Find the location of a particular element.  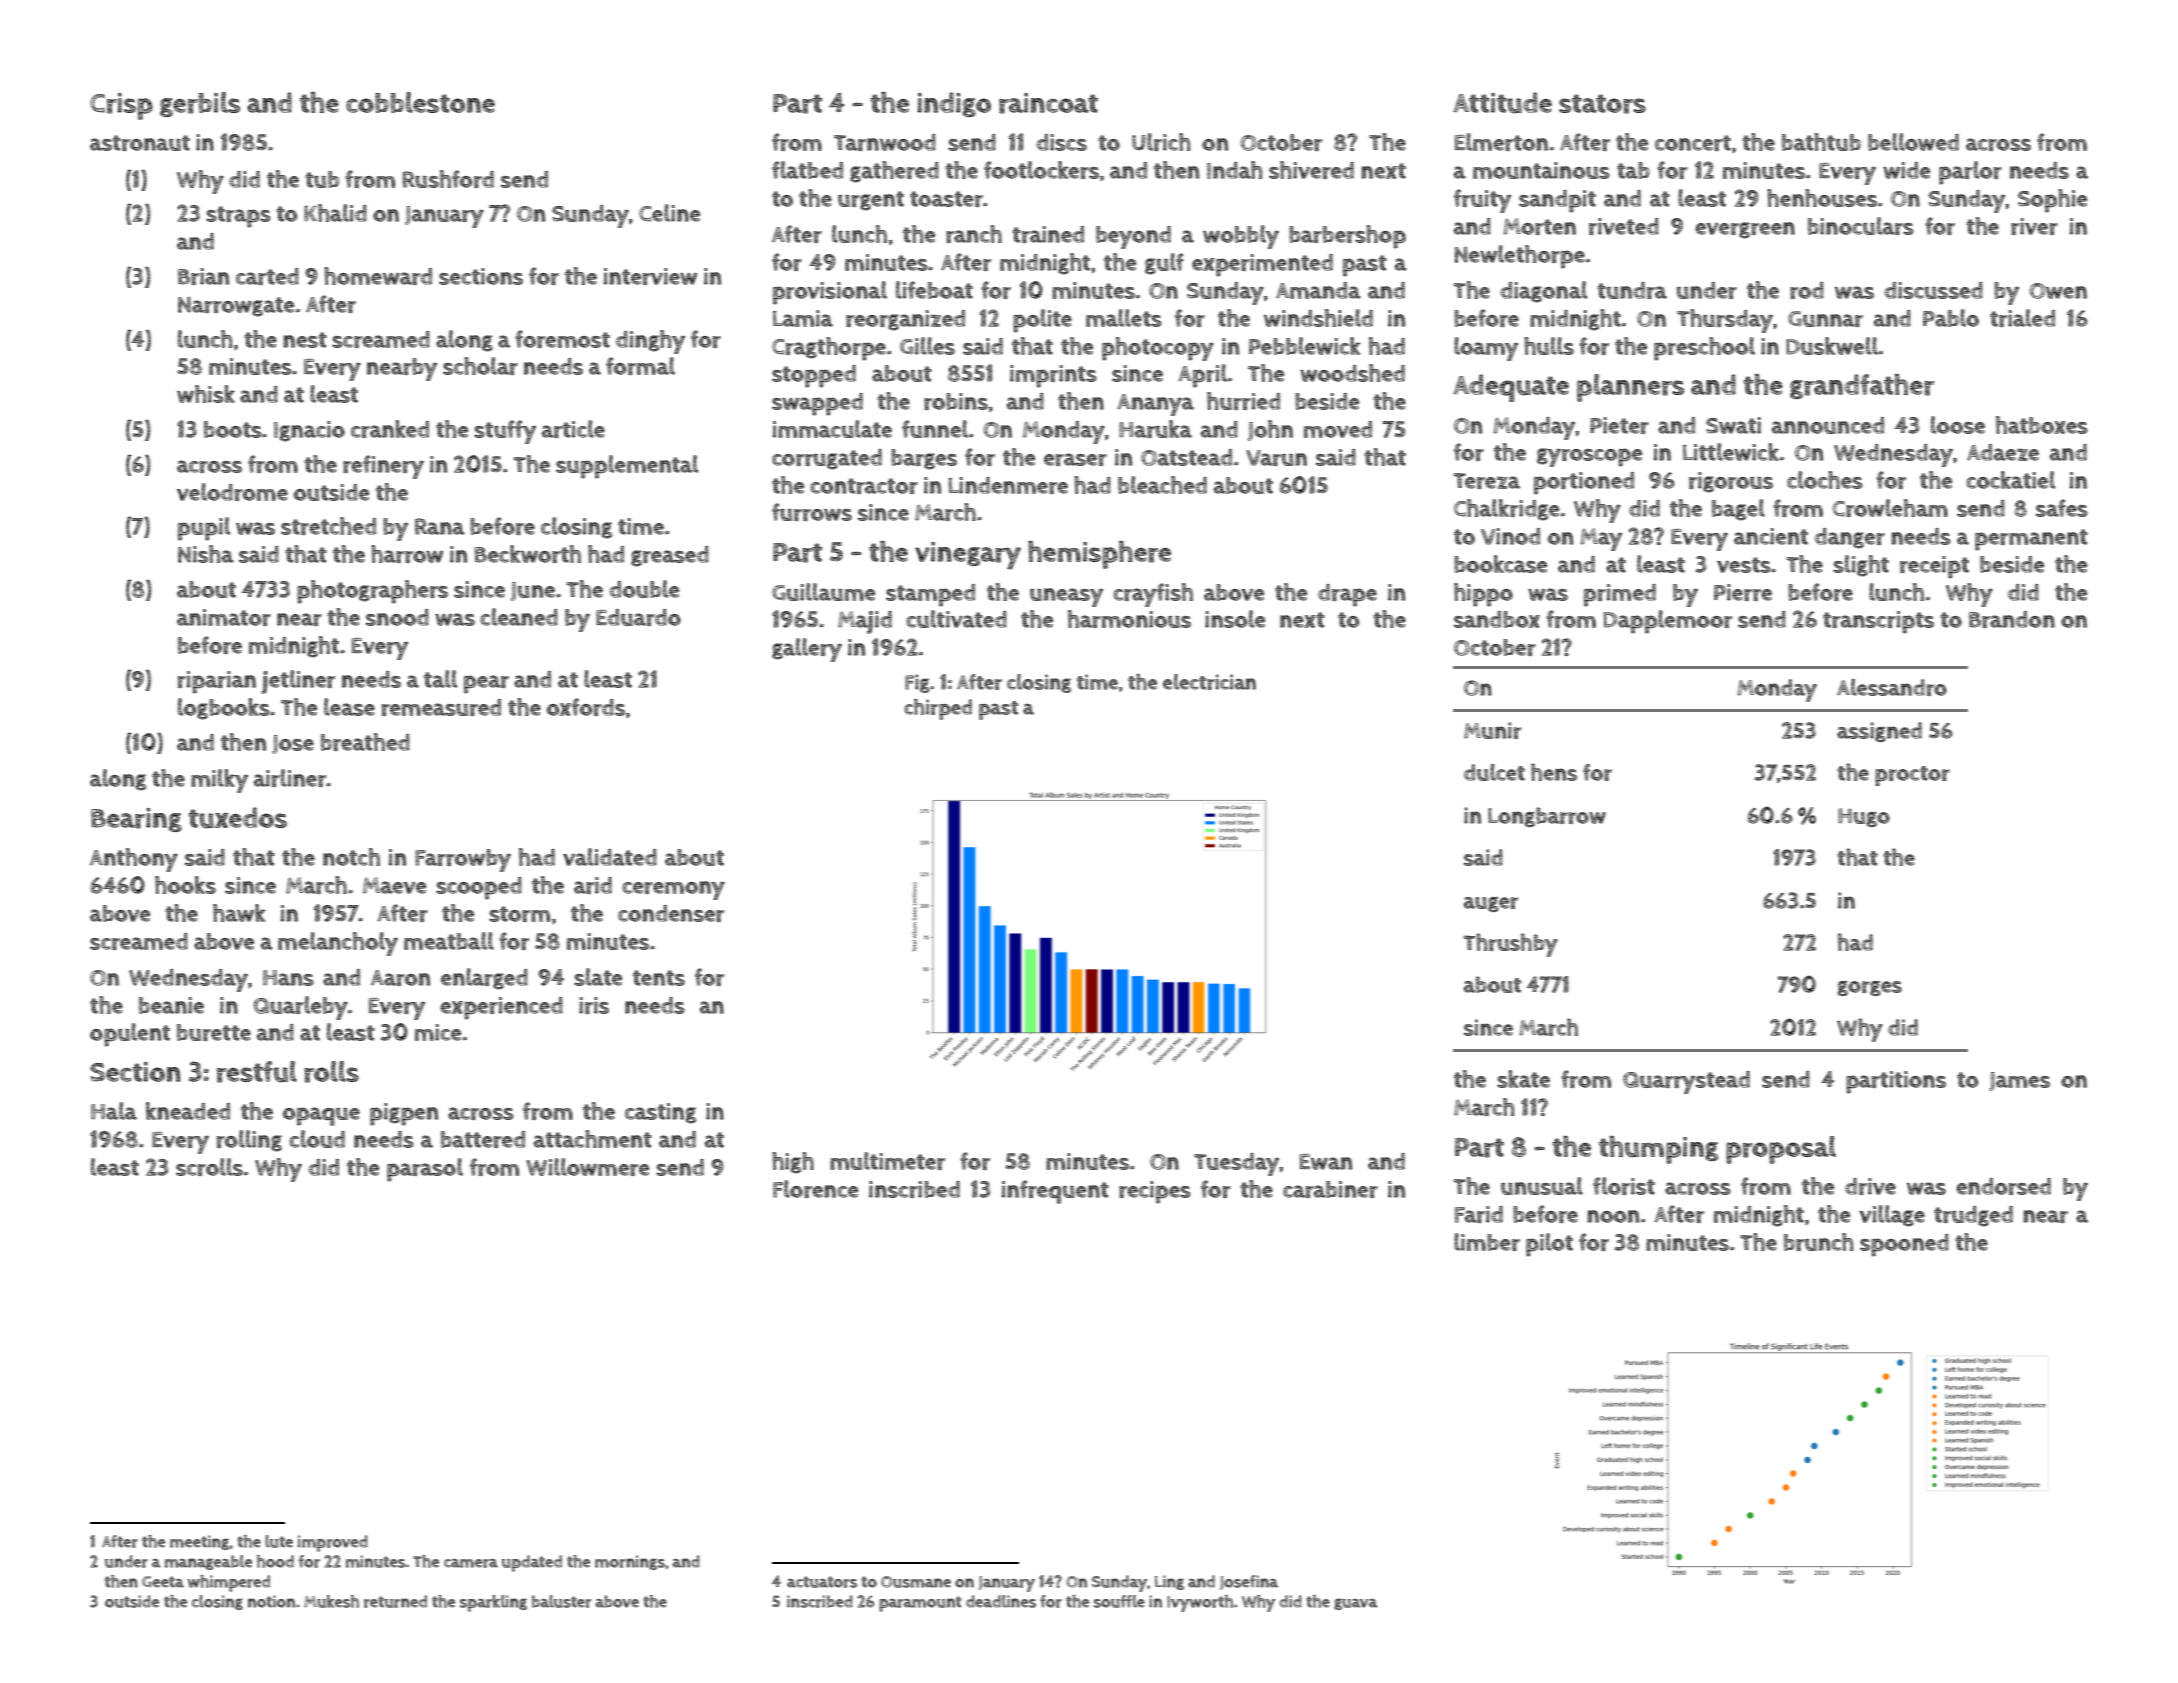

Willowmere is located at coordinates (587, 1167).
